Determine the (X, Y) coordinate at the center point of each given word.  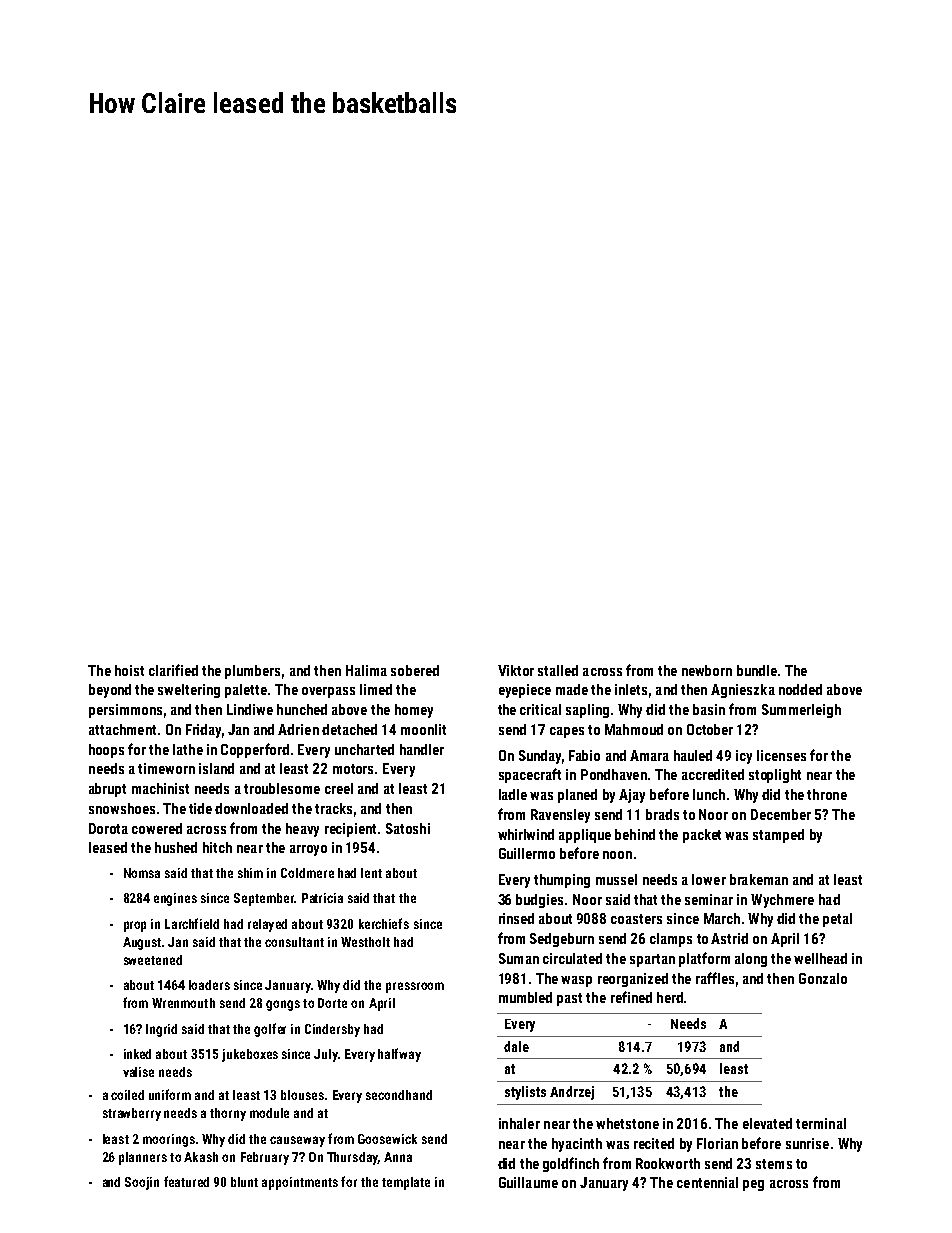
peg (753, 1185)
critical (540, 709)
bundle (757, 670)
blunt (244, 1182)
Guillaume (528, 1182)
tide (200, 808)
